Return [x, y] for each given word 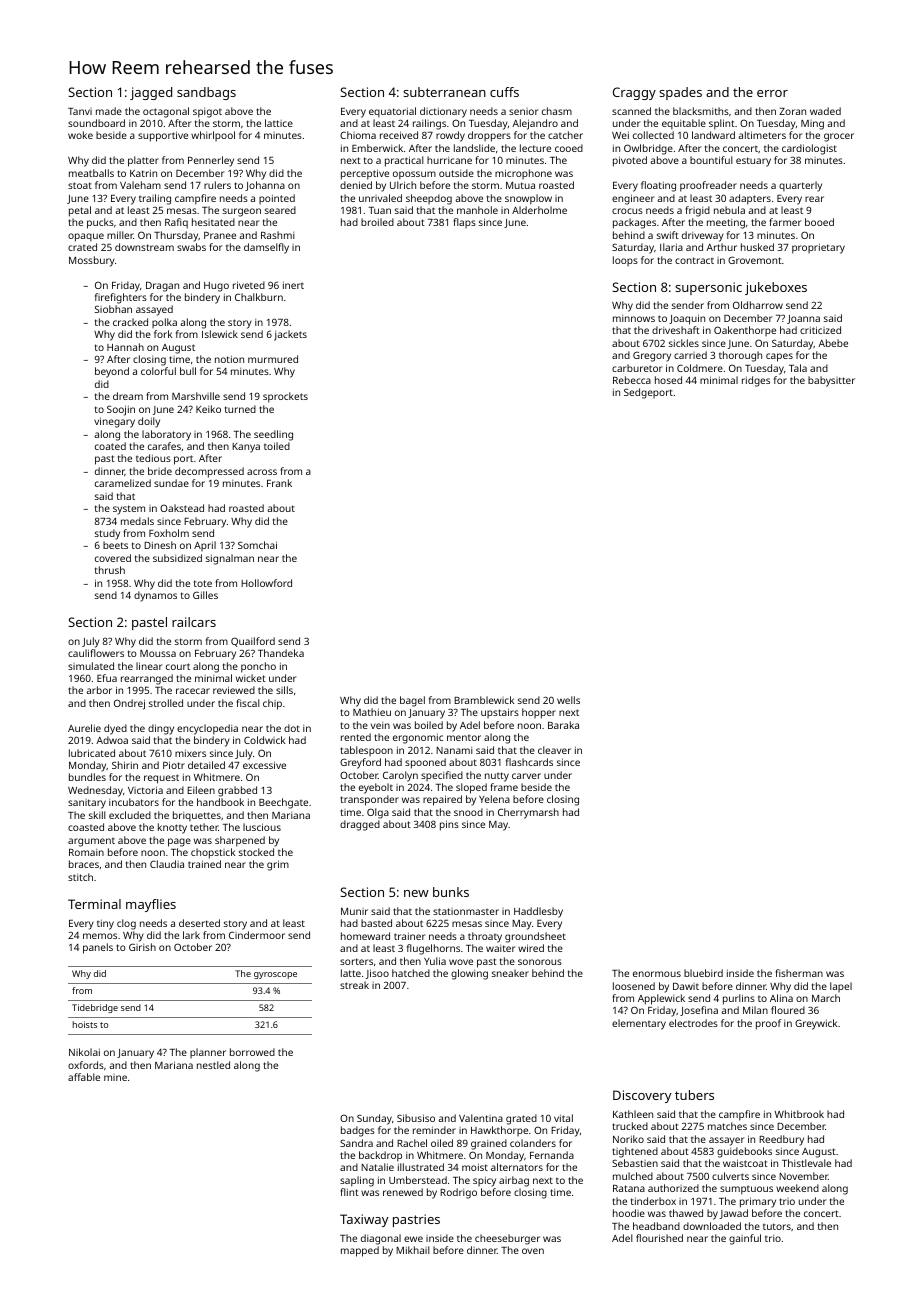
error [772, 93]
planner [208, 1053]
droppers [489, 136]
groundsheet [535, 937]
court [178, 666]
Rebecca [632, 380]
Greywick [816, 1024]
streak [354, 985]
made [109, 111]
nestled [213, 1065]
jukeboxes [776, 288]
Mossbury [92, 261]
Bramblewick [484, 700]
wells [568, 700]
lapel [841, 987]
